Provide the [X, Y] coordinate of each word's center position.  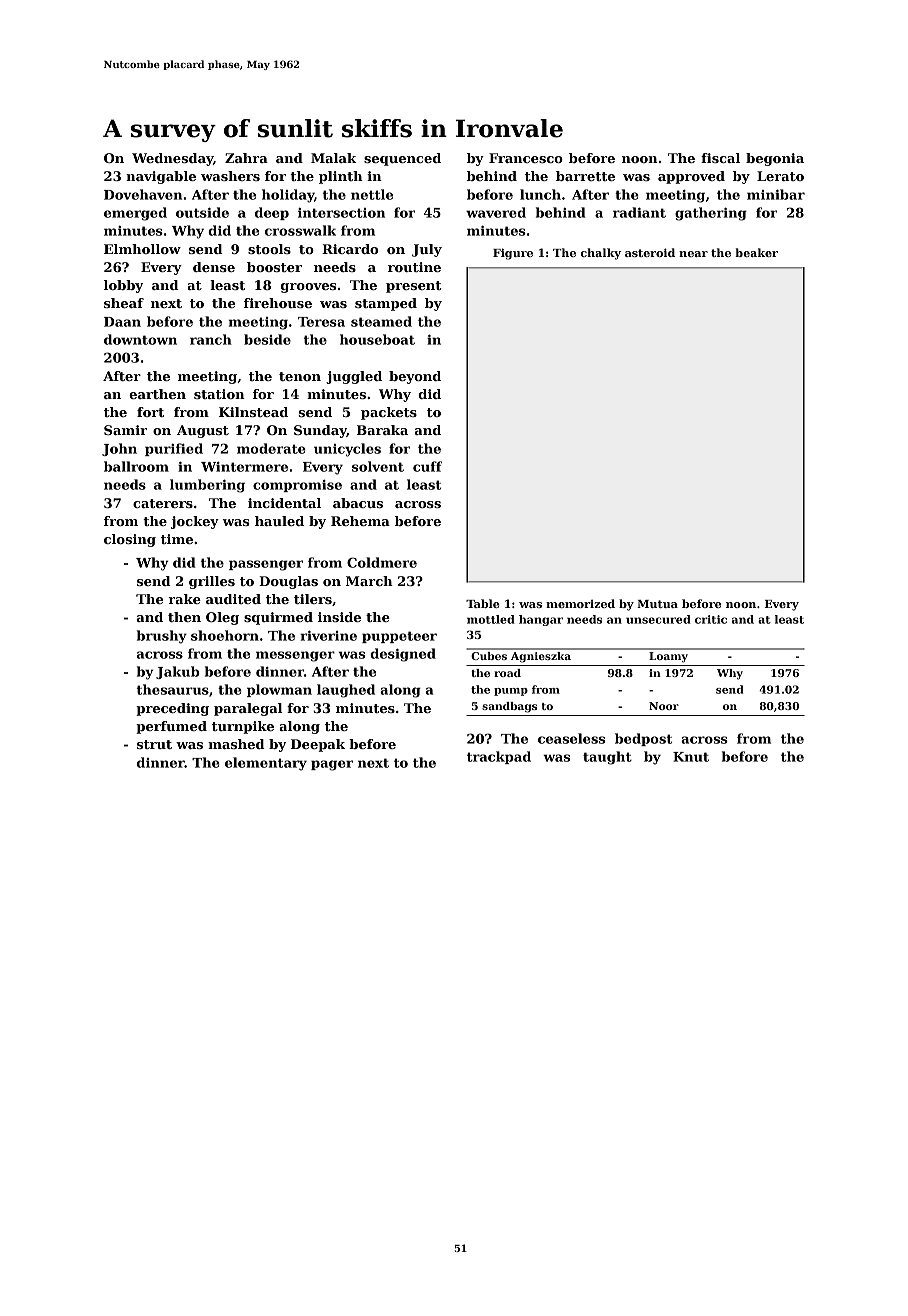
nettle [372, 194]
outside [202, 212]
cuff [427, 466]
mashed [236, 744]
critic [711, 619]
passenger [266, 565]
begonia [775, 159]
